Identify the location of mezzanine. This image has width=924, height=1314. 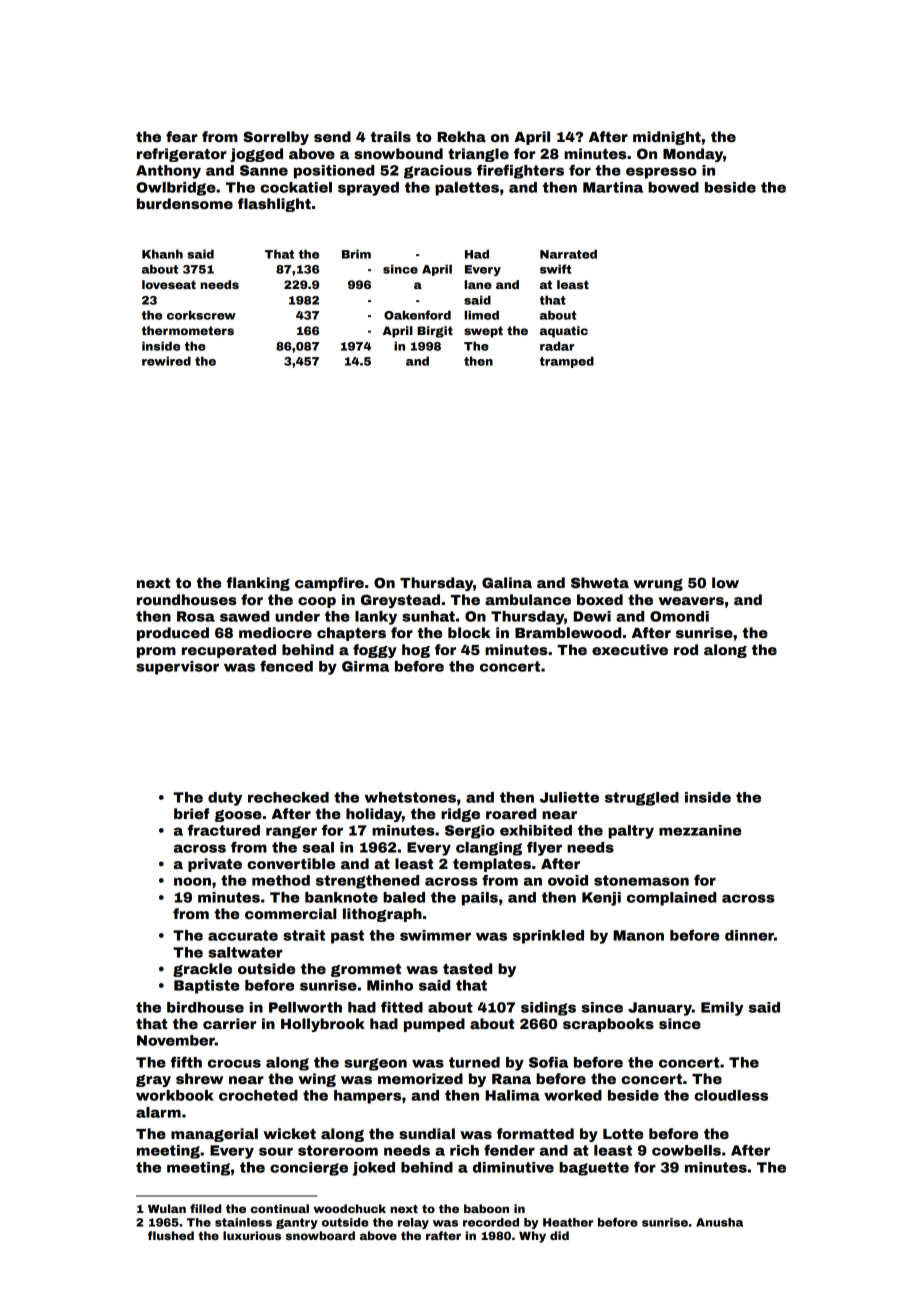
(700, 830).
